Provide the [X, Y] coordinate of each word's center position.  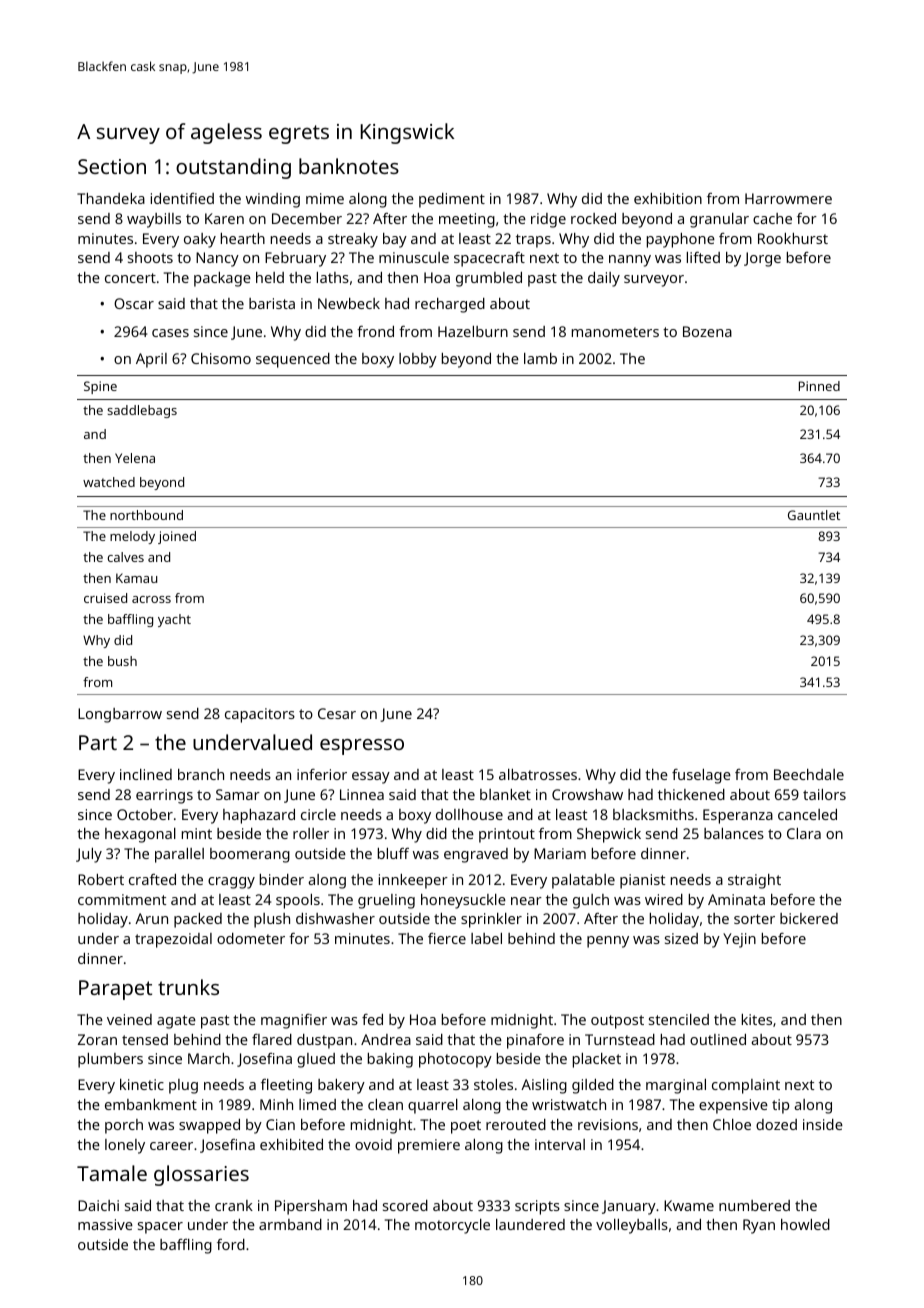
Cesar [337, 713]
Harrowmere [788, 198]
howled [805, 1224]
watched [109, 482]
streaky [353, 240]
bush [122, 661]
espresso [362, 747]
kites [757, 1019]
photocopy [455, 1060]
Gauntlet [814, 515]
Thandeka [111, 198]
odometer [251, 938]
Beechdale [809, 774]
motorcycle [452, 1226]
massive [105, 1224]
